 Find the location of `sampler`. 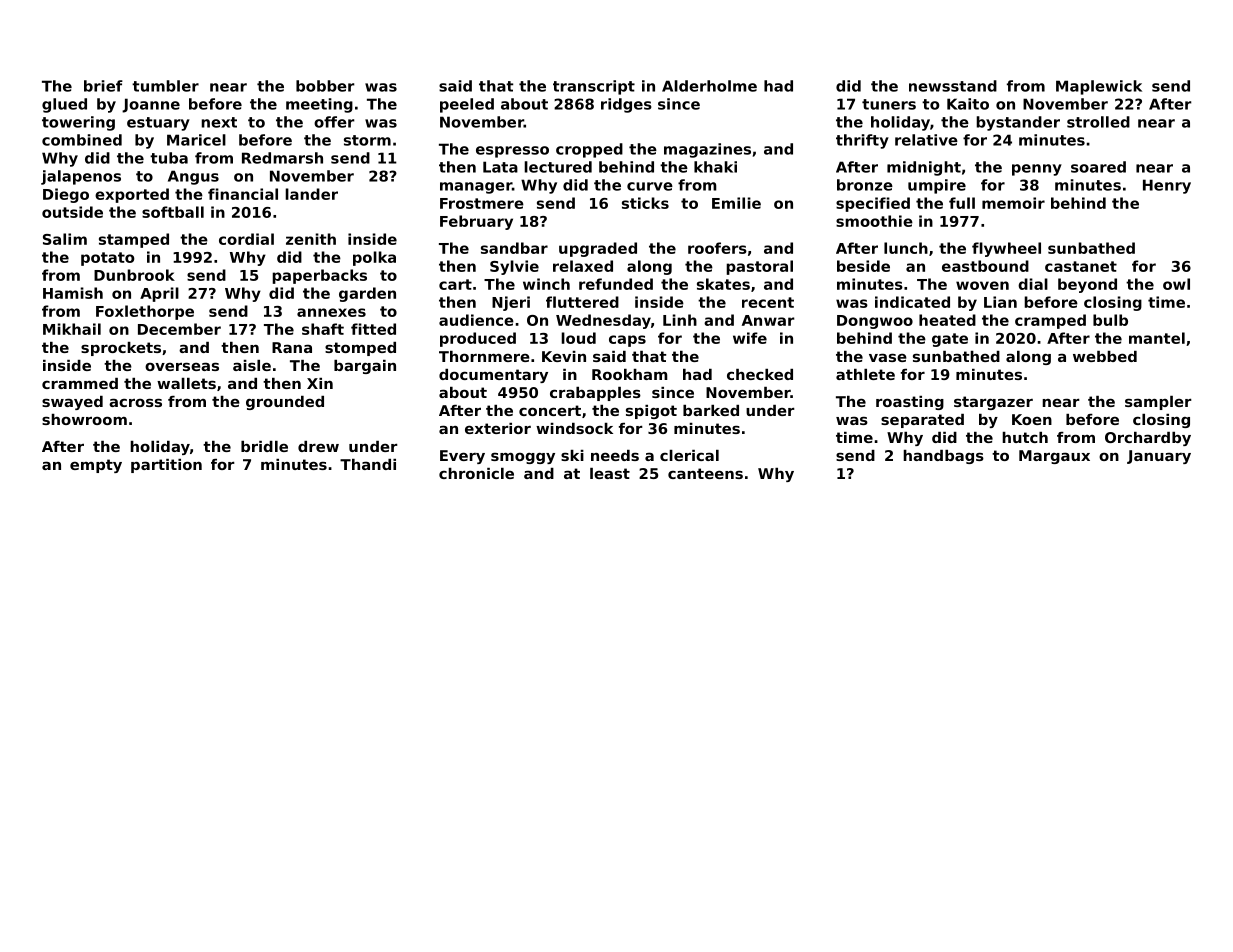

sampler is located at coordinates (1158, 403).
